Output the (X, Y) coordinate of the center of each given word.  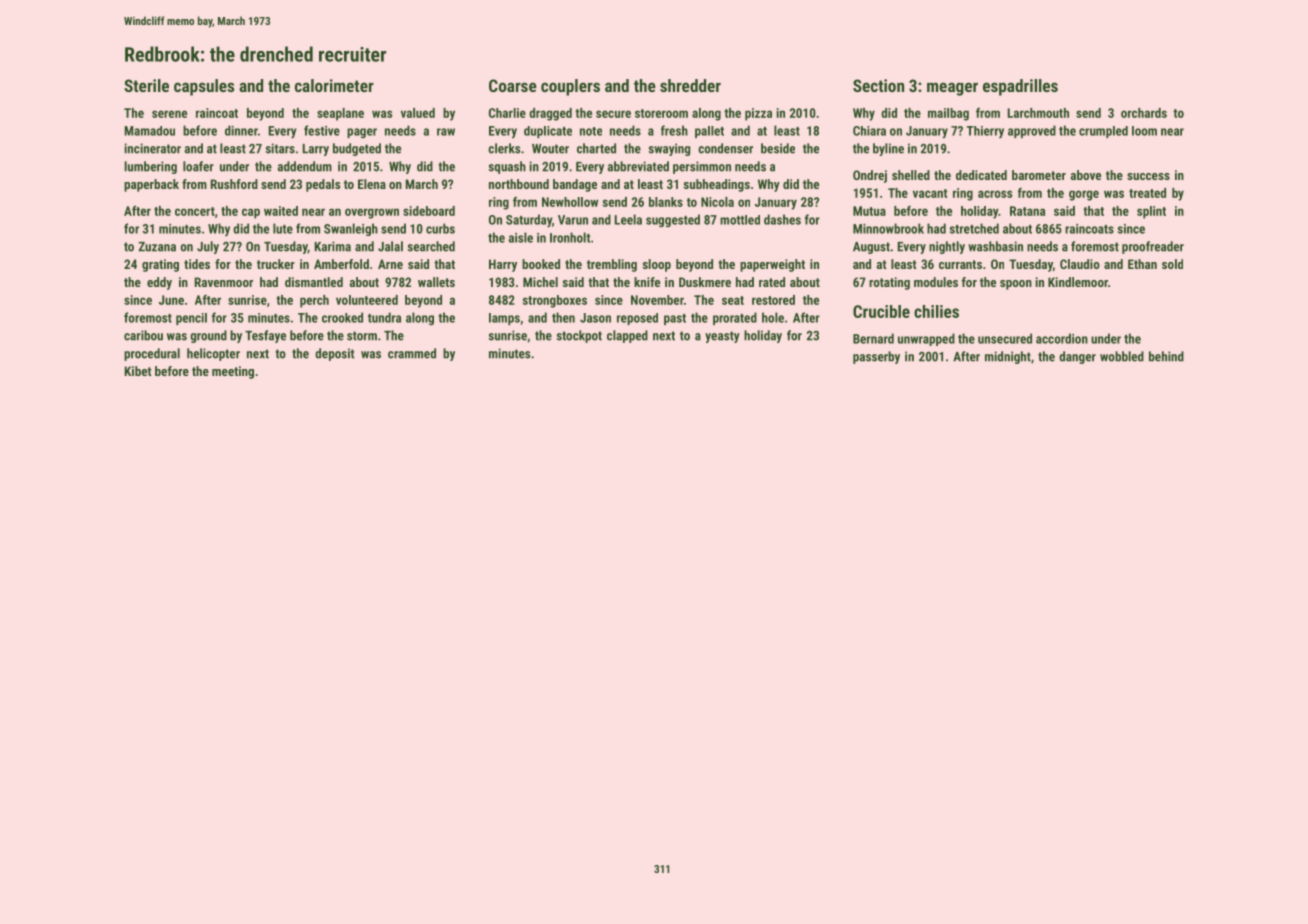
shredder (690, 85)
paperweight (772, 265)
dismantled (314, 282)
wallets (436, 282)
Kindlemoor (1078, 282)
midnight (1008, 357)
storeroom (661, 113)
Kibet (138, 371)
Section (878, 85)
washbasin (995, 246)
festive (322, 130)
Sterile (146, 85)
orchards (1144, 113)
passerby (876, 357)
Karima (333, 246)
